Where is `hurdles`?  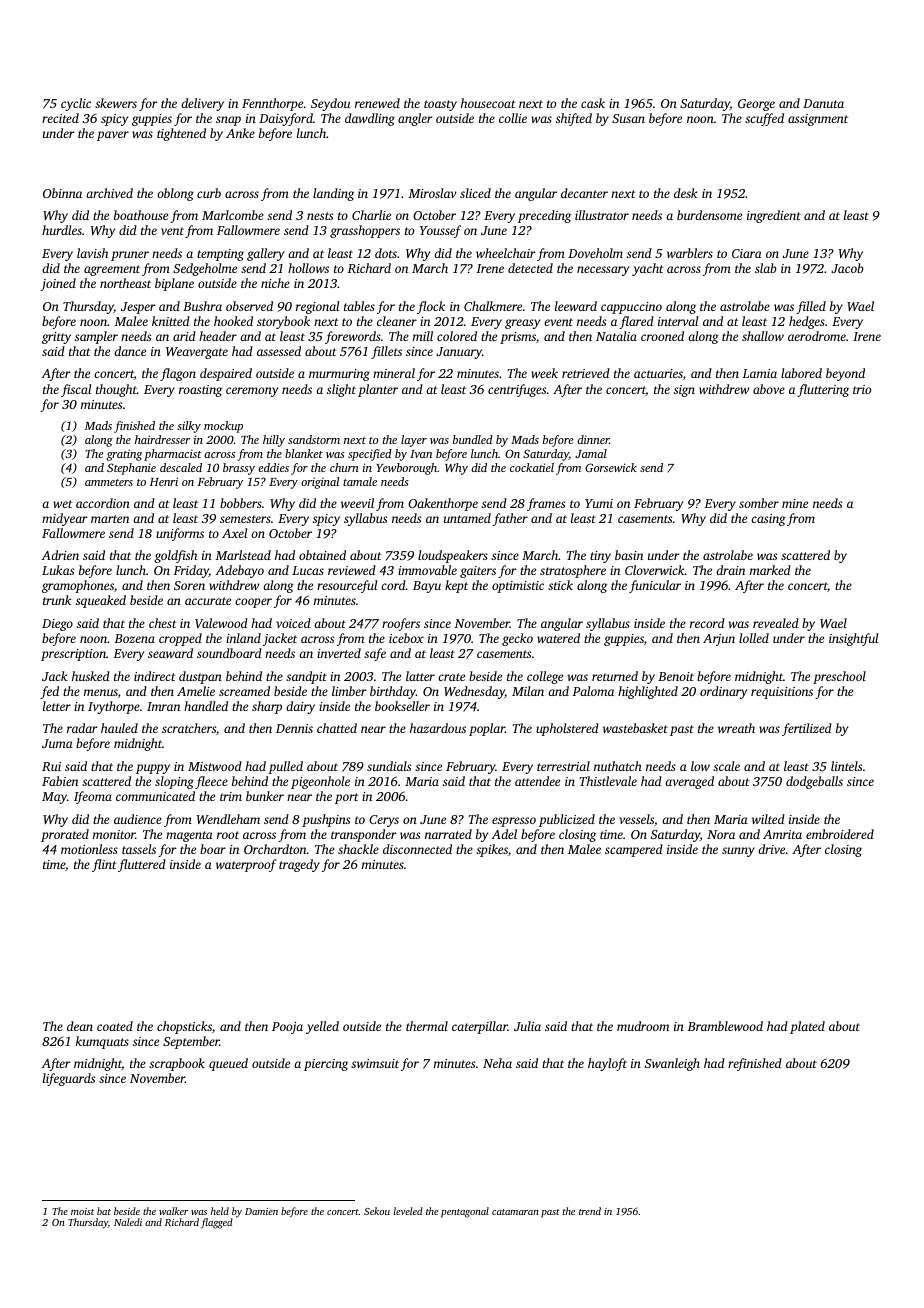 hurdles is located at coordinates (62, 230).
